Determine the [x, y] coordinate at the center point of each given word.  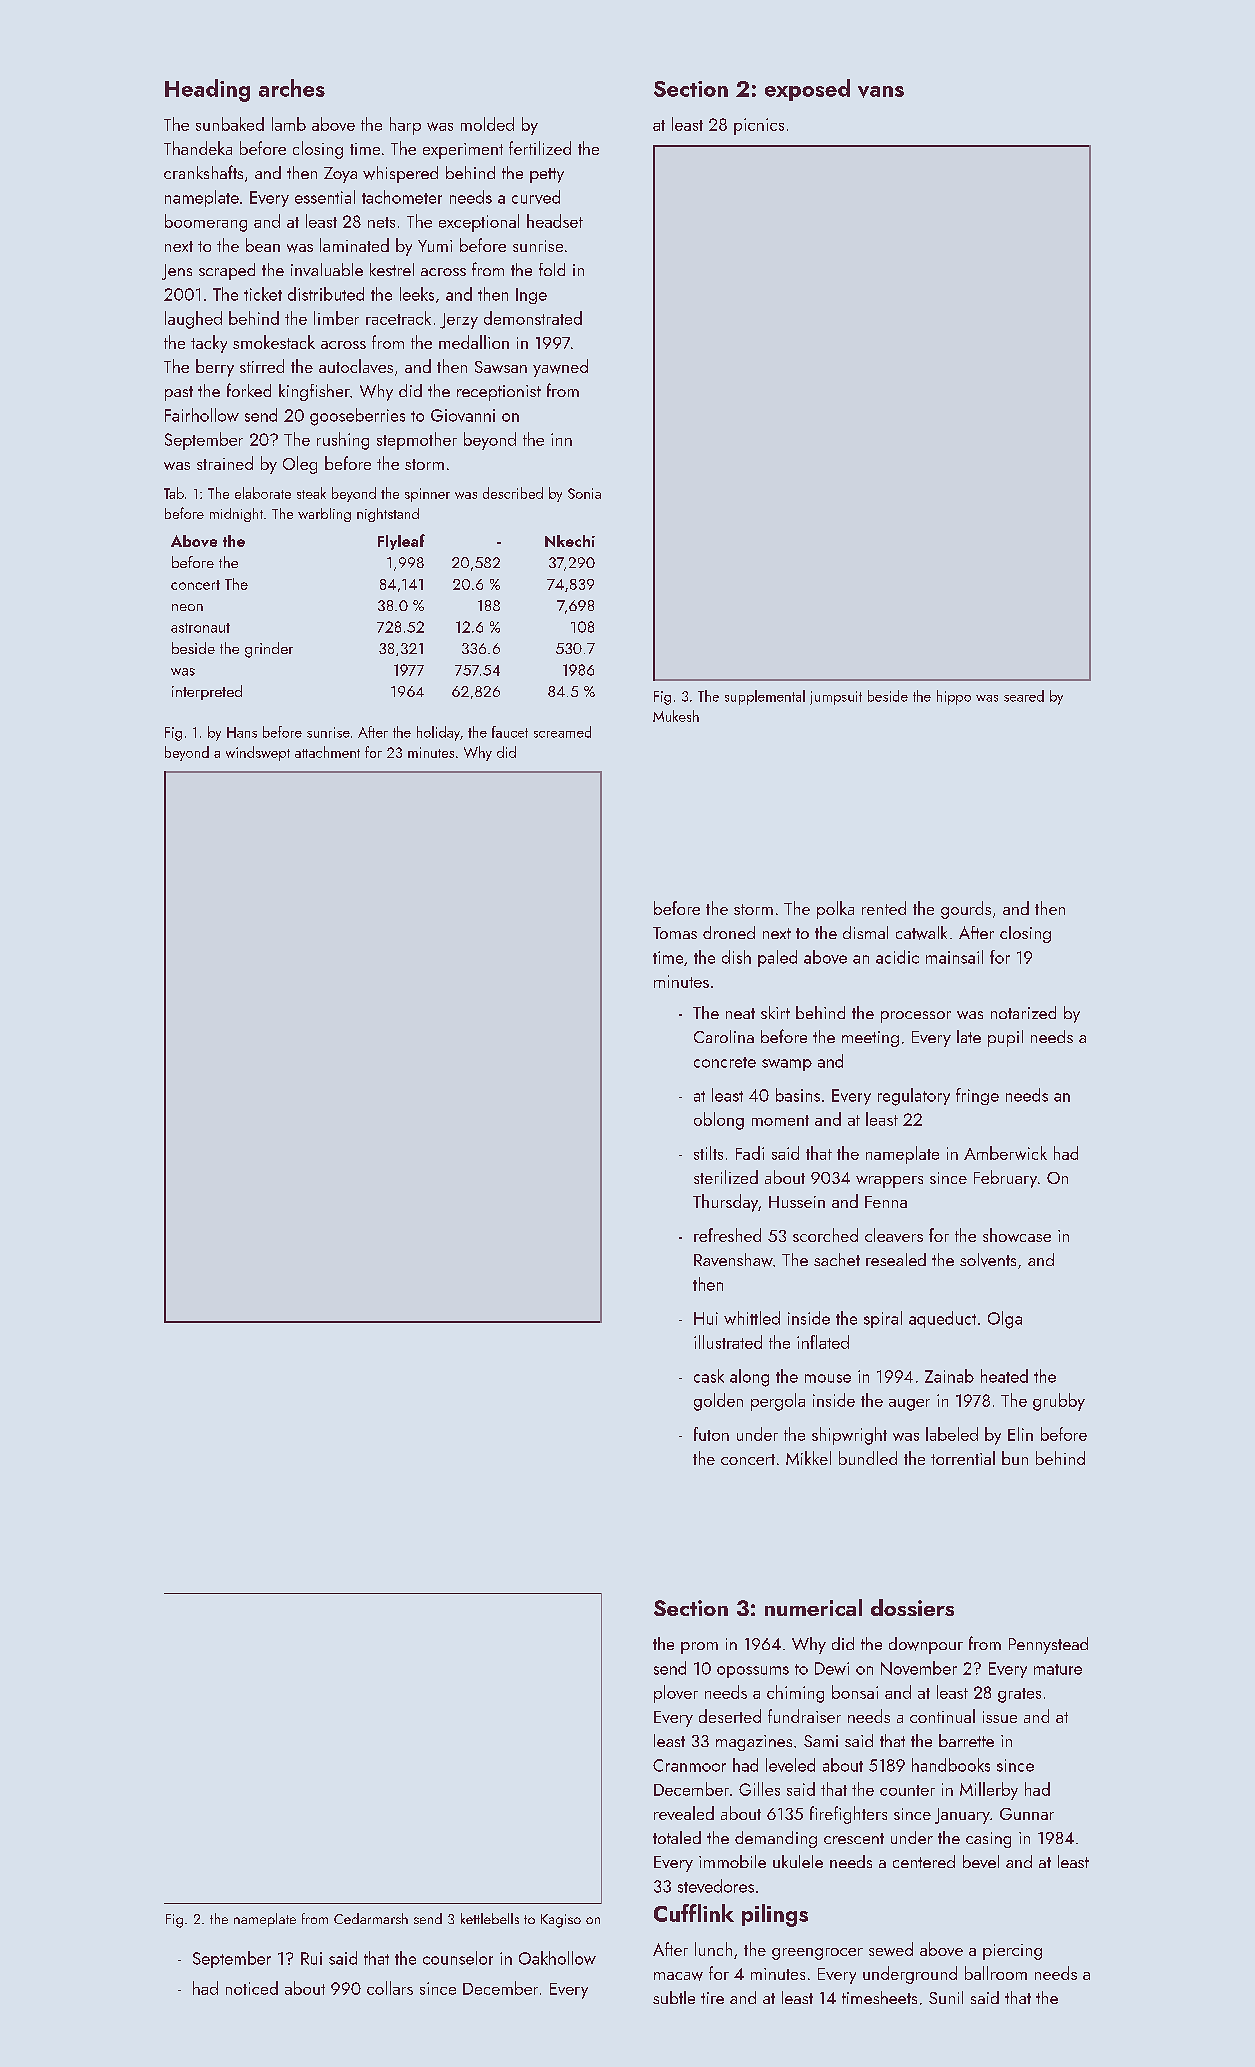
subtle [674, 1997]
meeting [870, 1039]
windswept [258, 753]
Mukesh [676, 716]
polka [835, 910]
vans [881, 92]
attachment [327, 752]
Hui [706, 1318]
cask [709, 1376]
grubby [1059, 1402]
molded [487, 124]
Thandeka [198, 148]
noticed [252, 1988]
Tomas [675, 933]
